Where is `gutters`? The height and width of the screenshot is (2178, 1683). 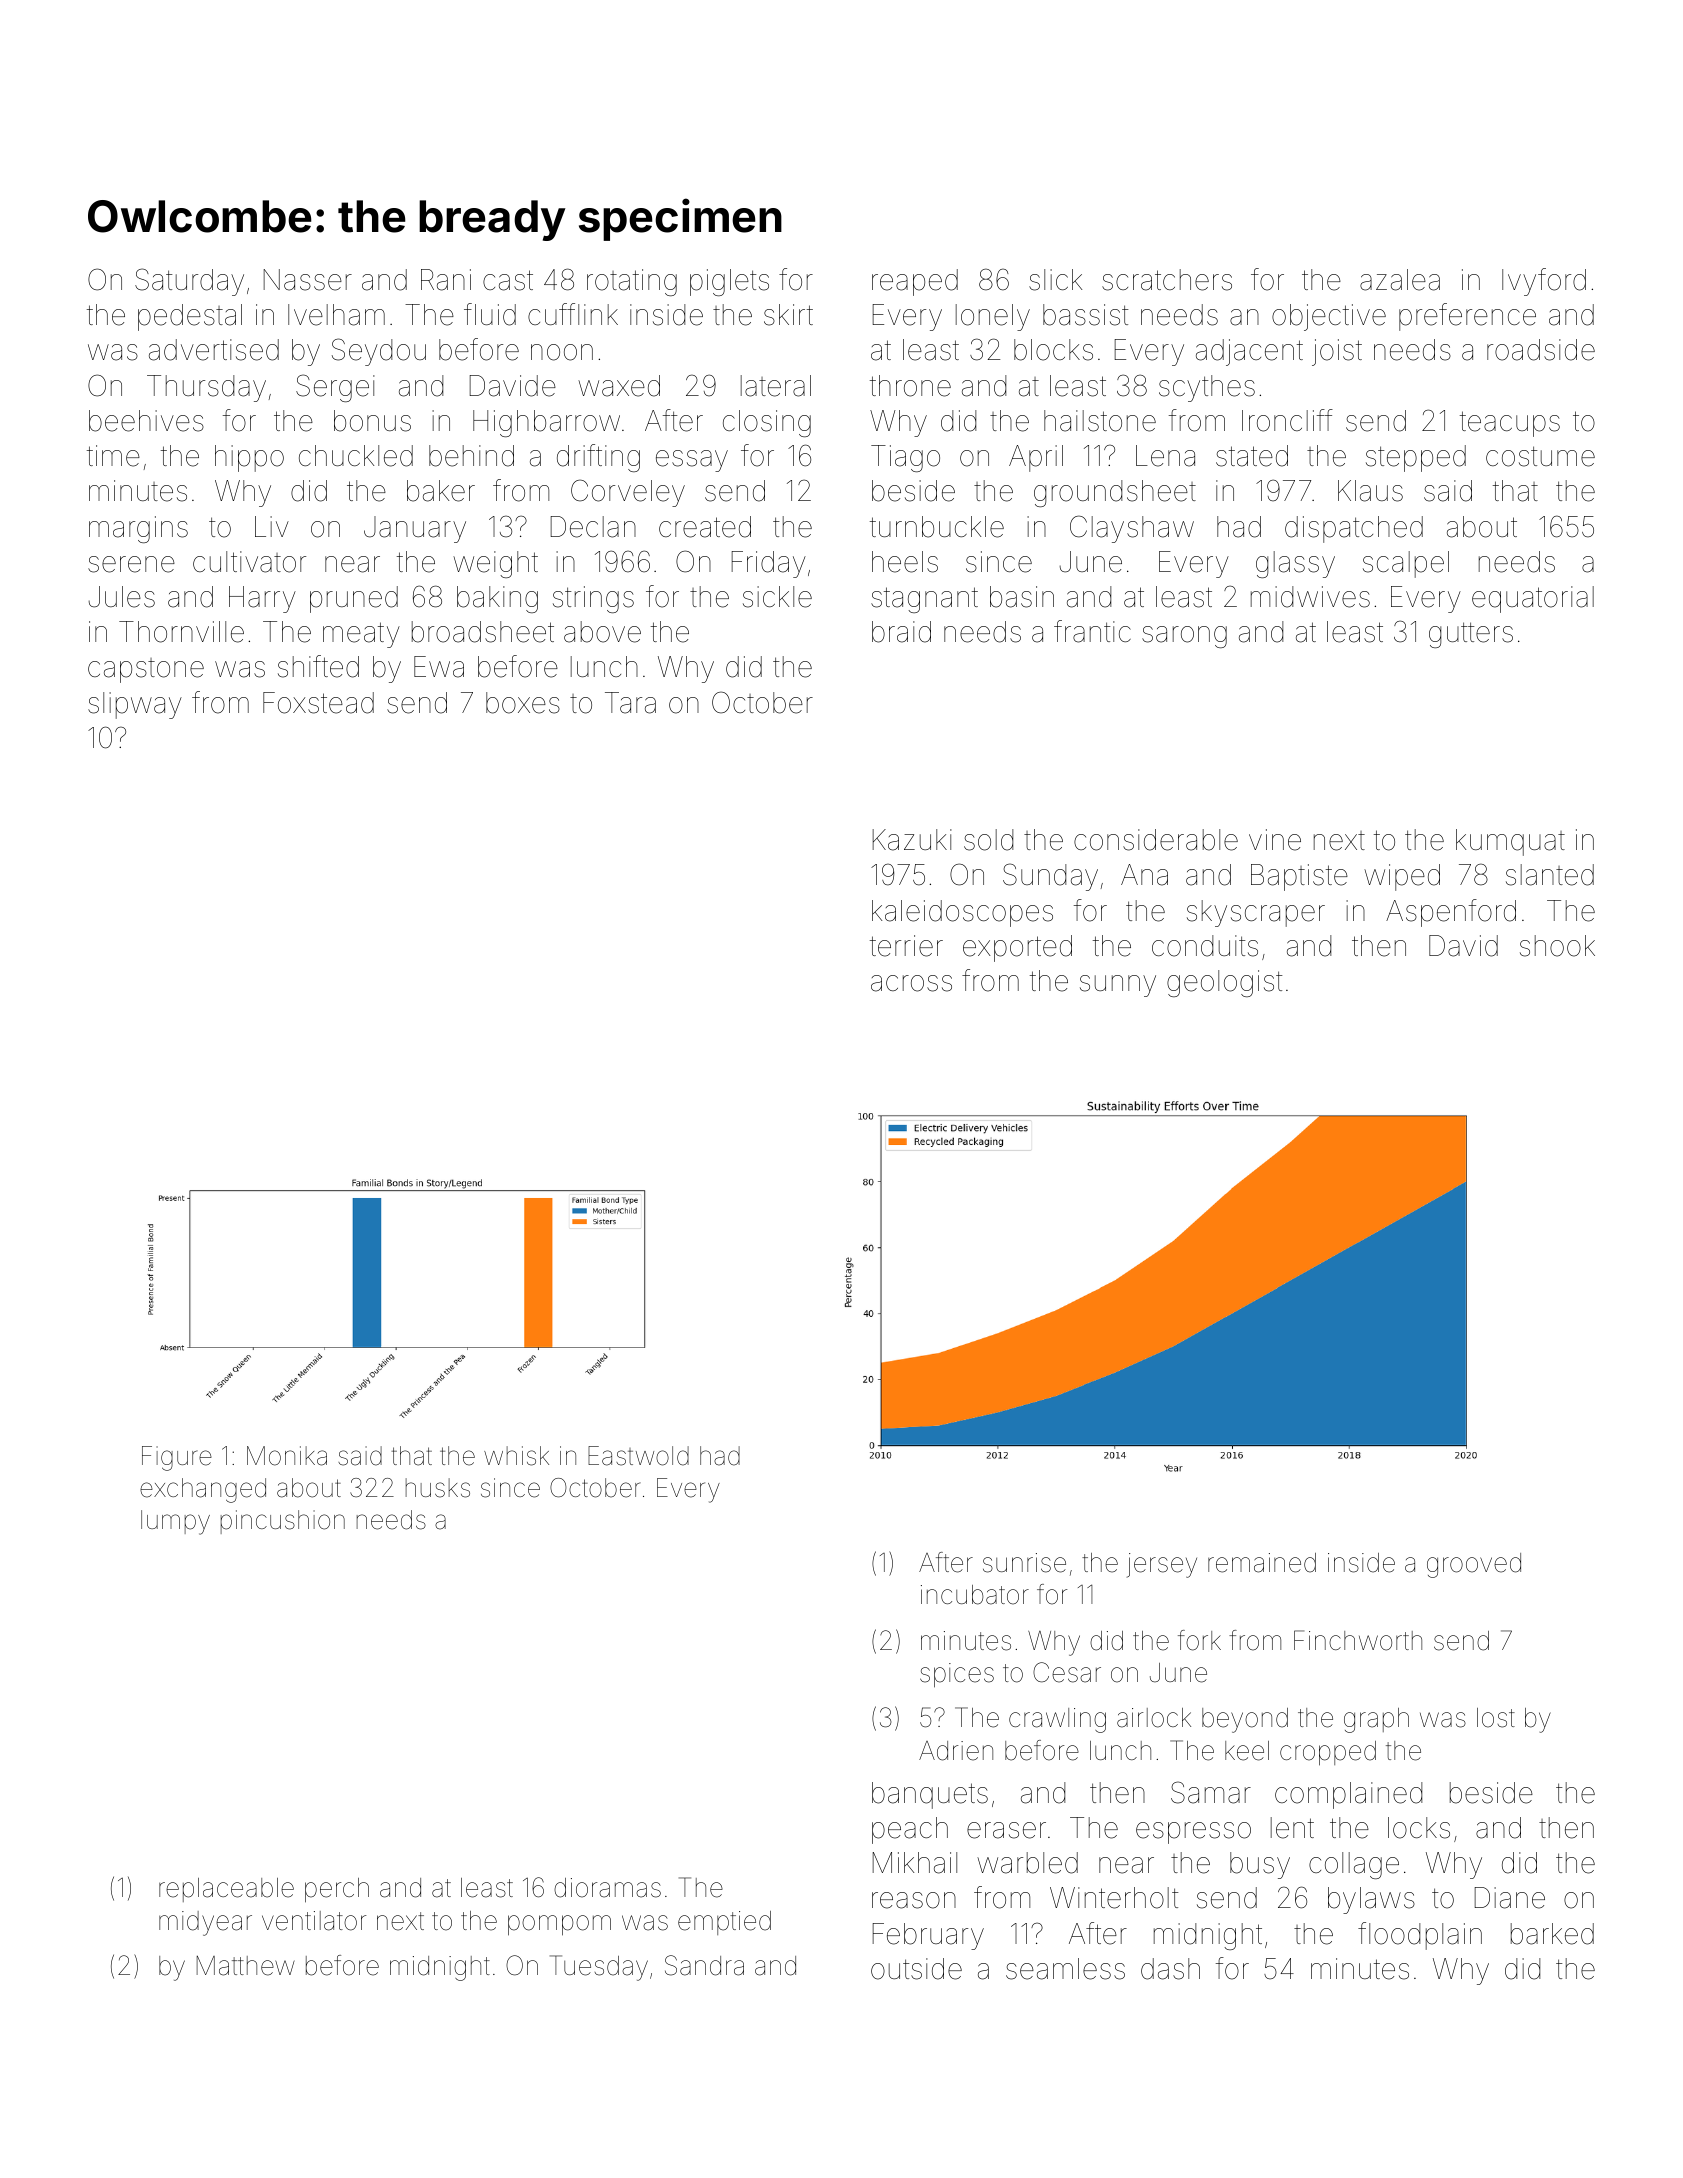
gutters is located at coordinates (1471, 635).
